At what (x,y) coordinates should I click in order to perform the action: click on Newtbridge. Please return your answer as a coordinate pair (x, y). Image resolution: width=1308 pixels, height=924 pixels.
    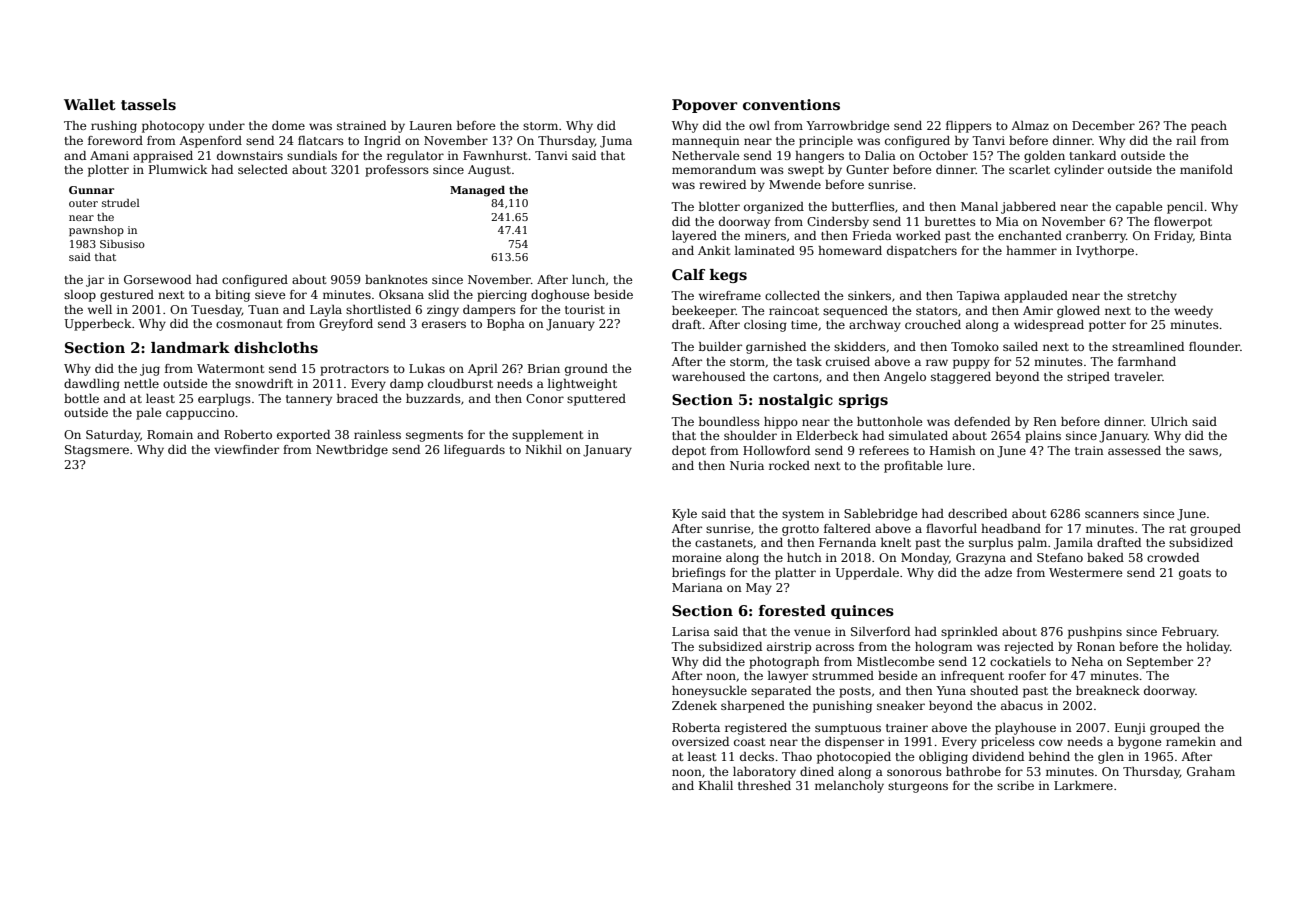
    Looking at the image, I should click on (352, 451).
